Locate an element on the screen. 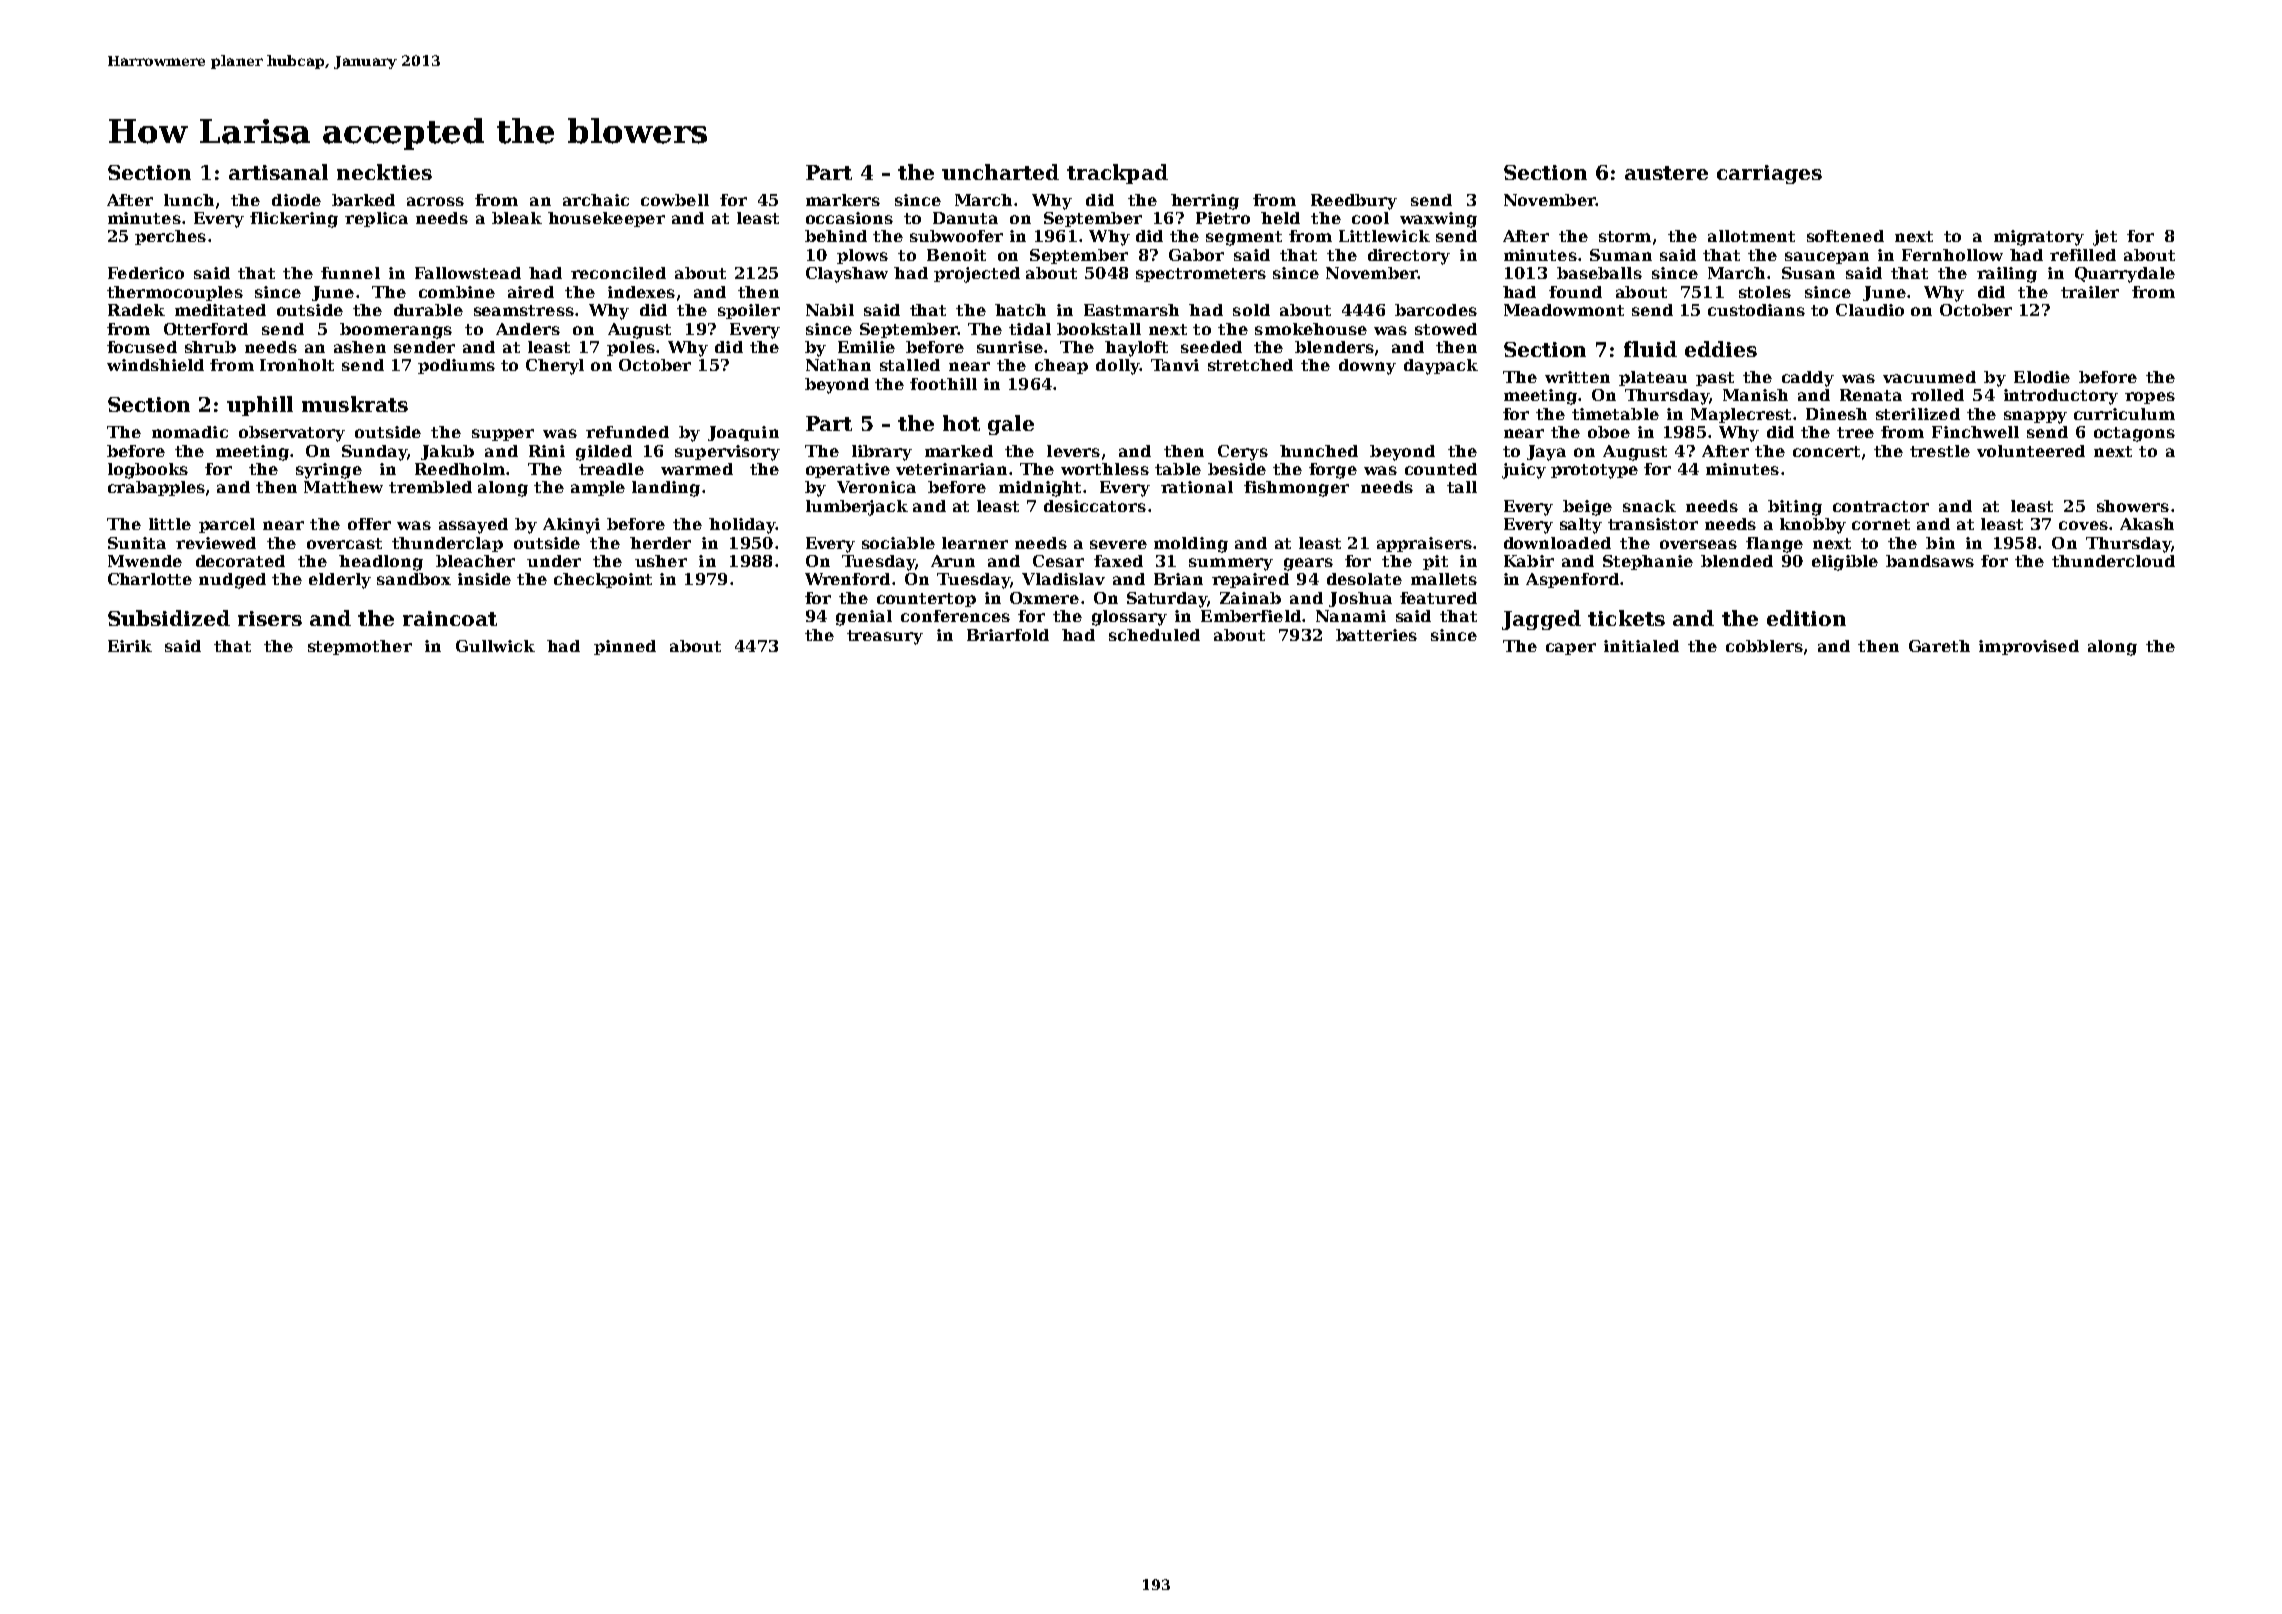 The width and height of the screenshot is (2282, 1614). trackpad is located at coordinates (1117, 174).
